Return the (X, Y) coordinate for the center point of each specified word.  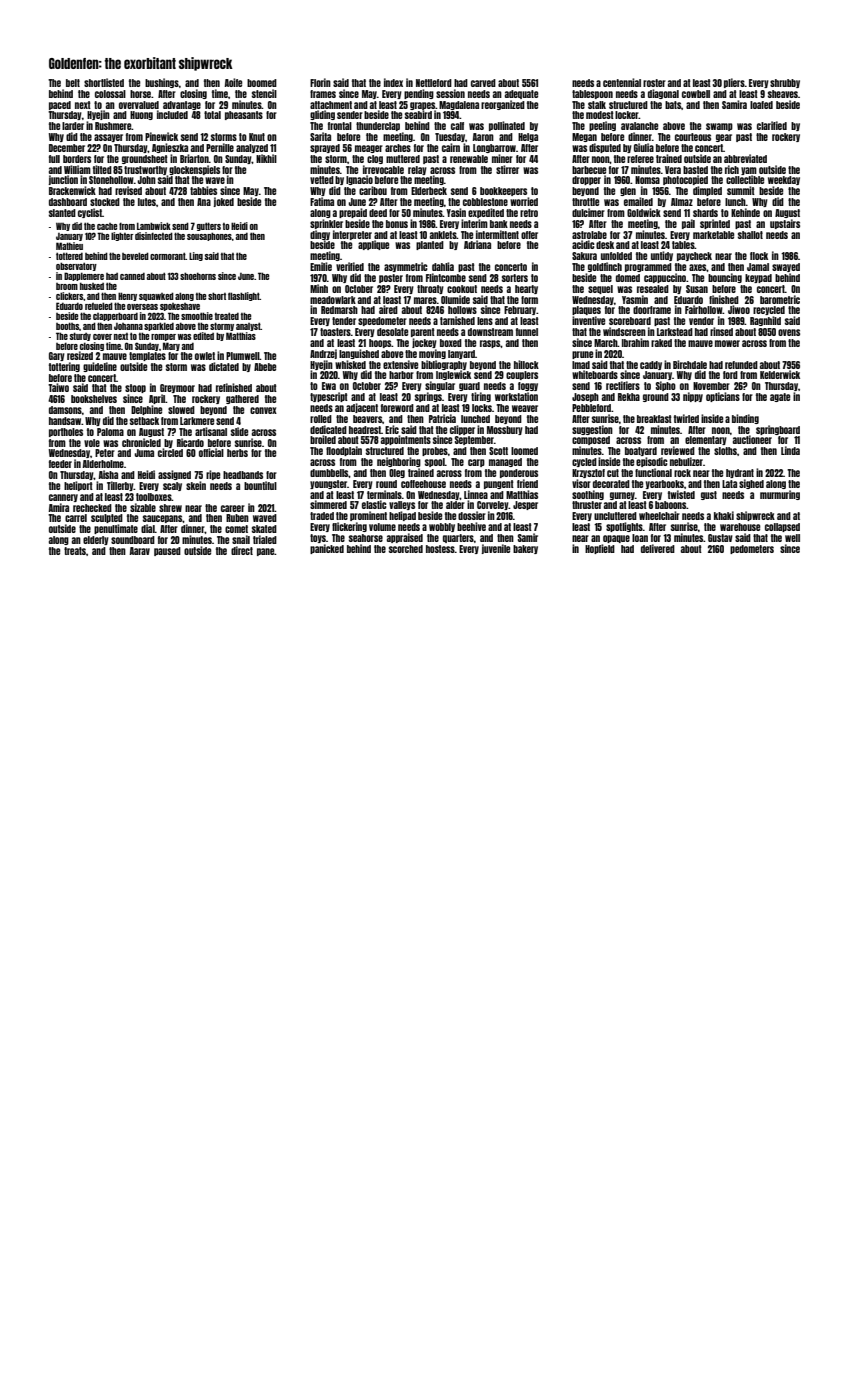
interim (474, 223)
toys (318, 538)
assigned (174, 475)
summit (741, 190)
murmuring (780, 495)
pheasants (244, 115)
